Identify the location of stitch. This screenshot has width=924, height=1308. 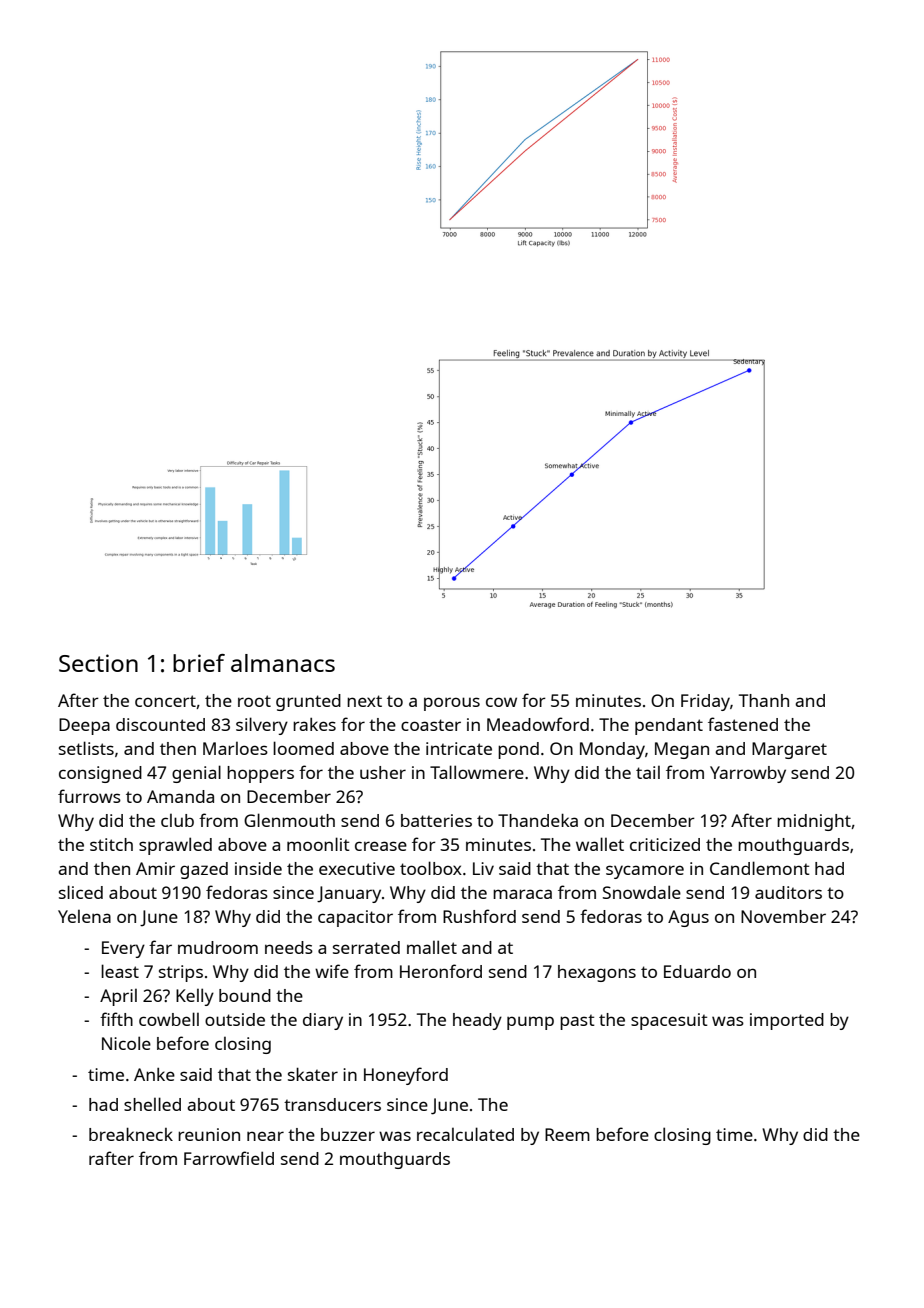
(111, 844).
